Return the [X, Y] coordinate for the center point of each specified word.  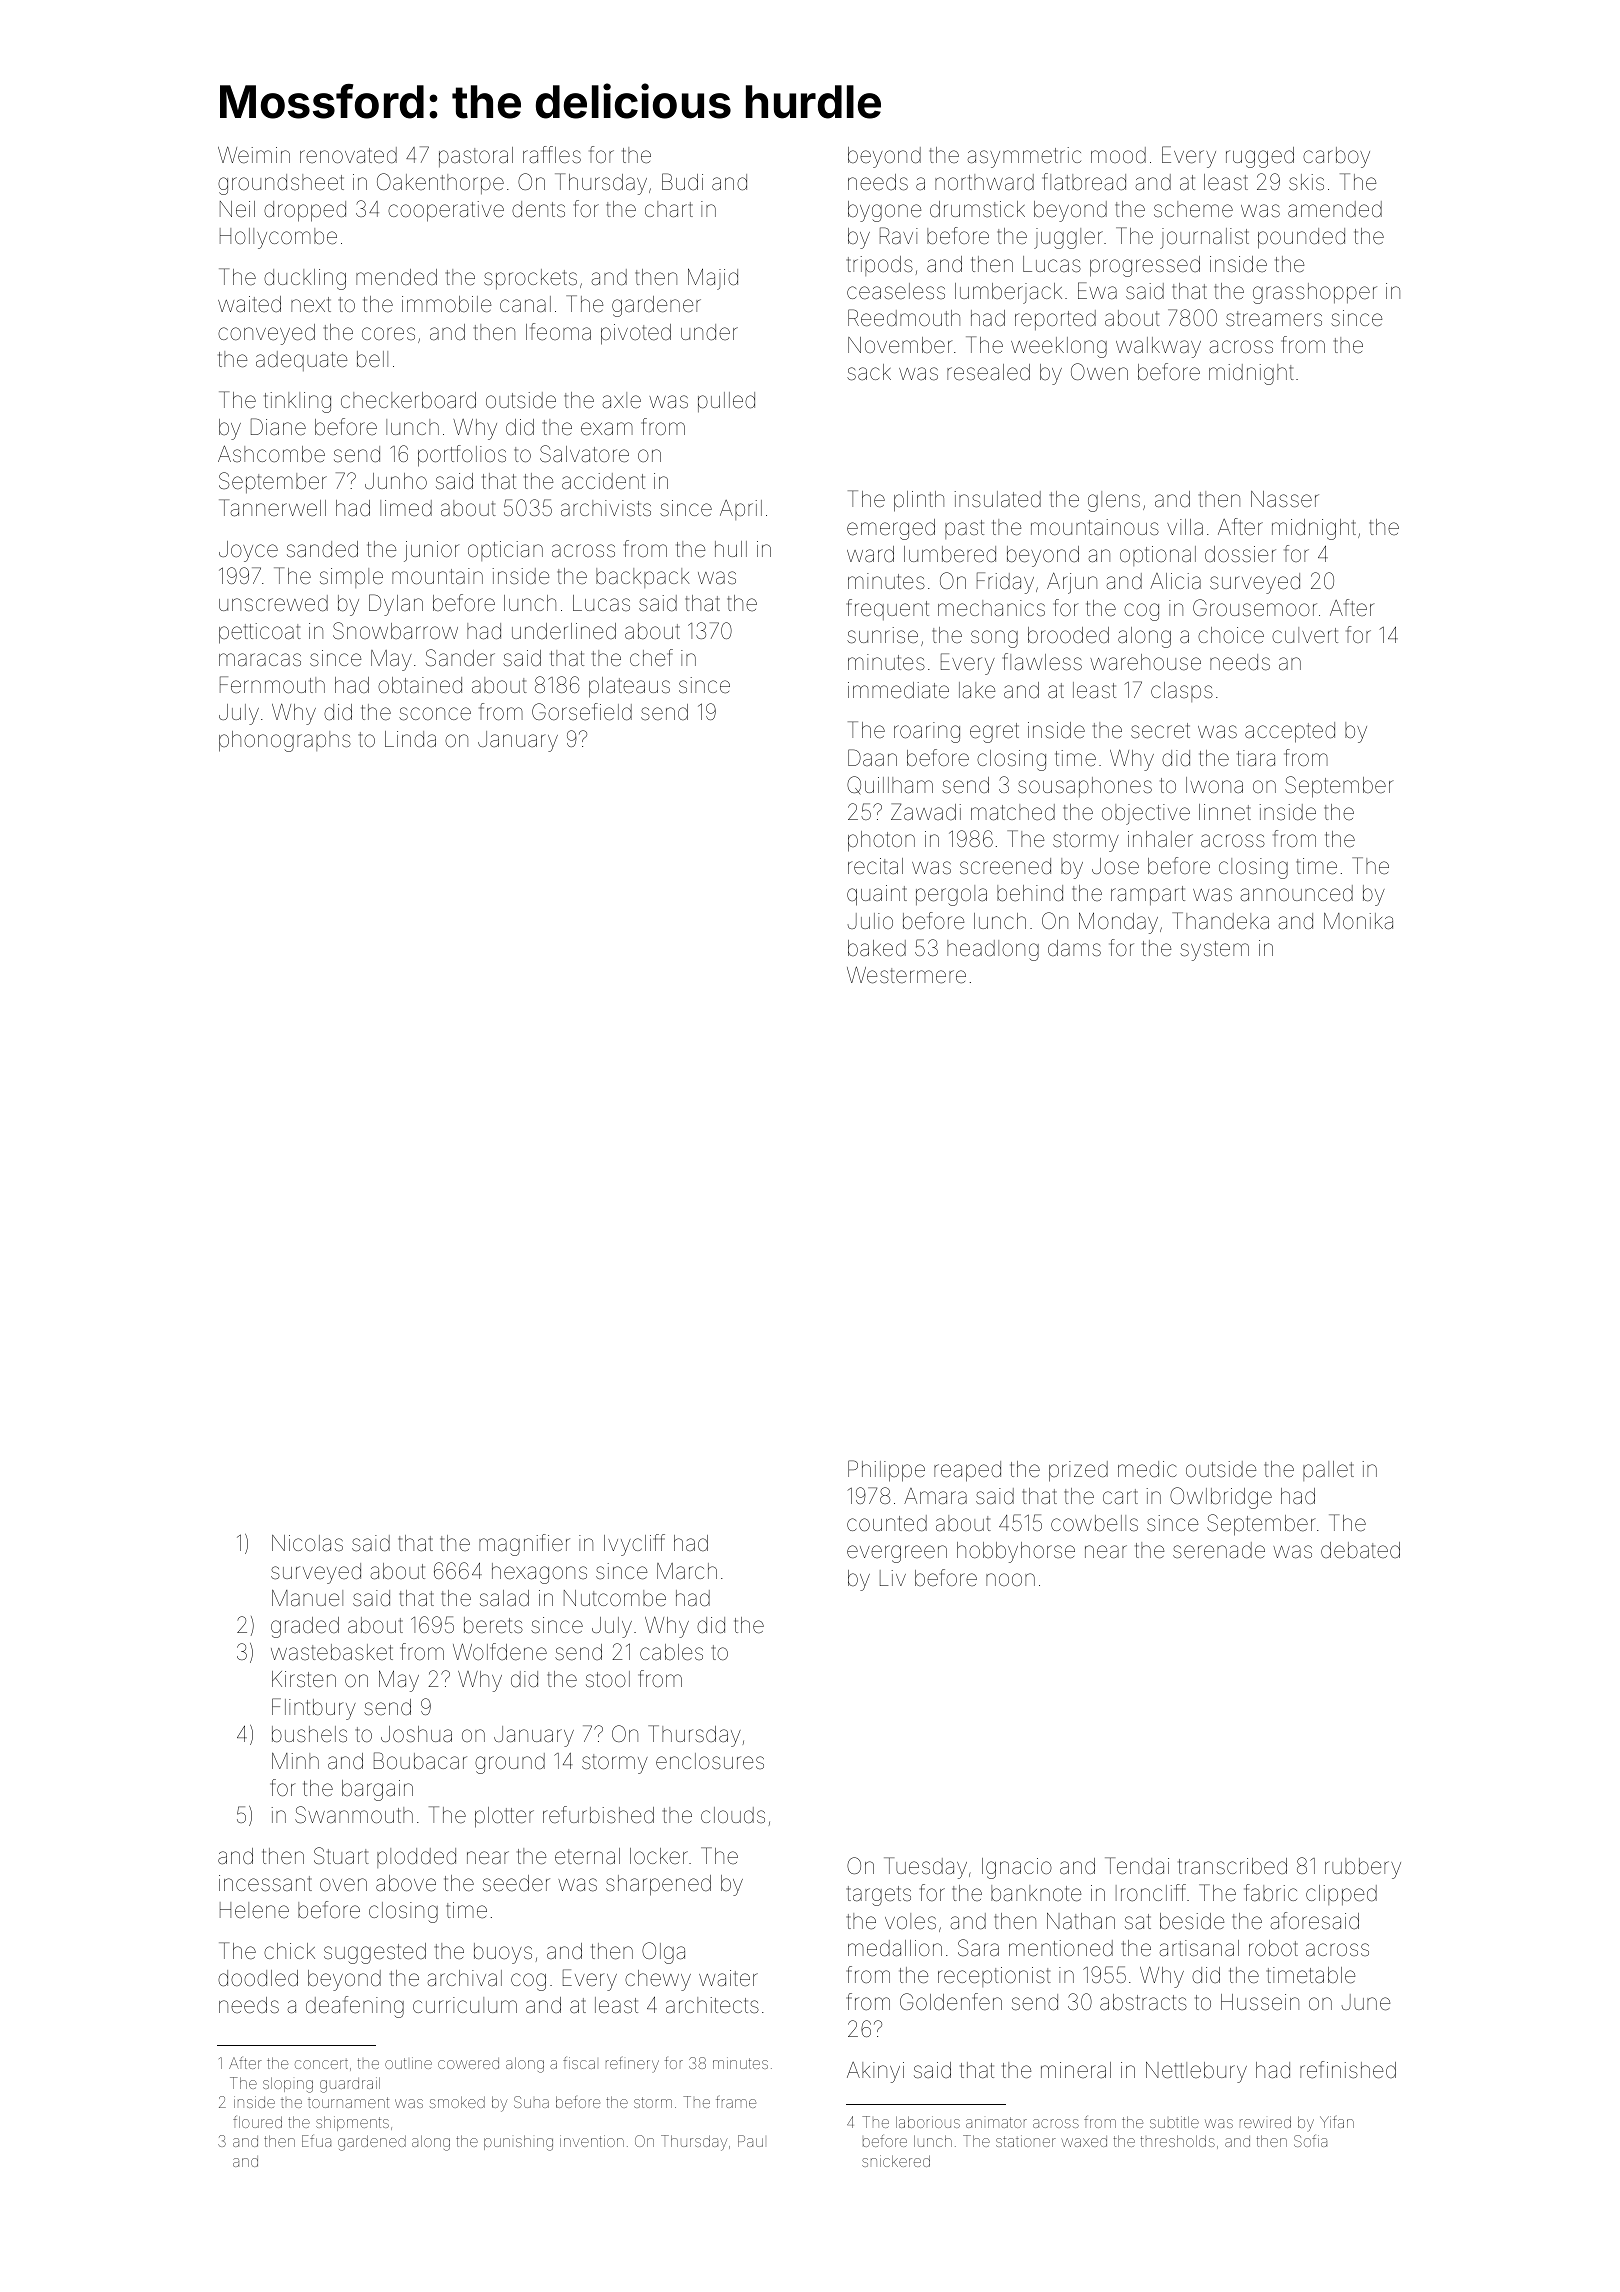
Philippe [886, 1471]
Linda [410, 739]
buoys [503, 1953]
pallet [1328, 1471]
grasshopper [1315, 293]
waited [249, 304]
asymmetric [1024, 157]
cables [671, 1652]
